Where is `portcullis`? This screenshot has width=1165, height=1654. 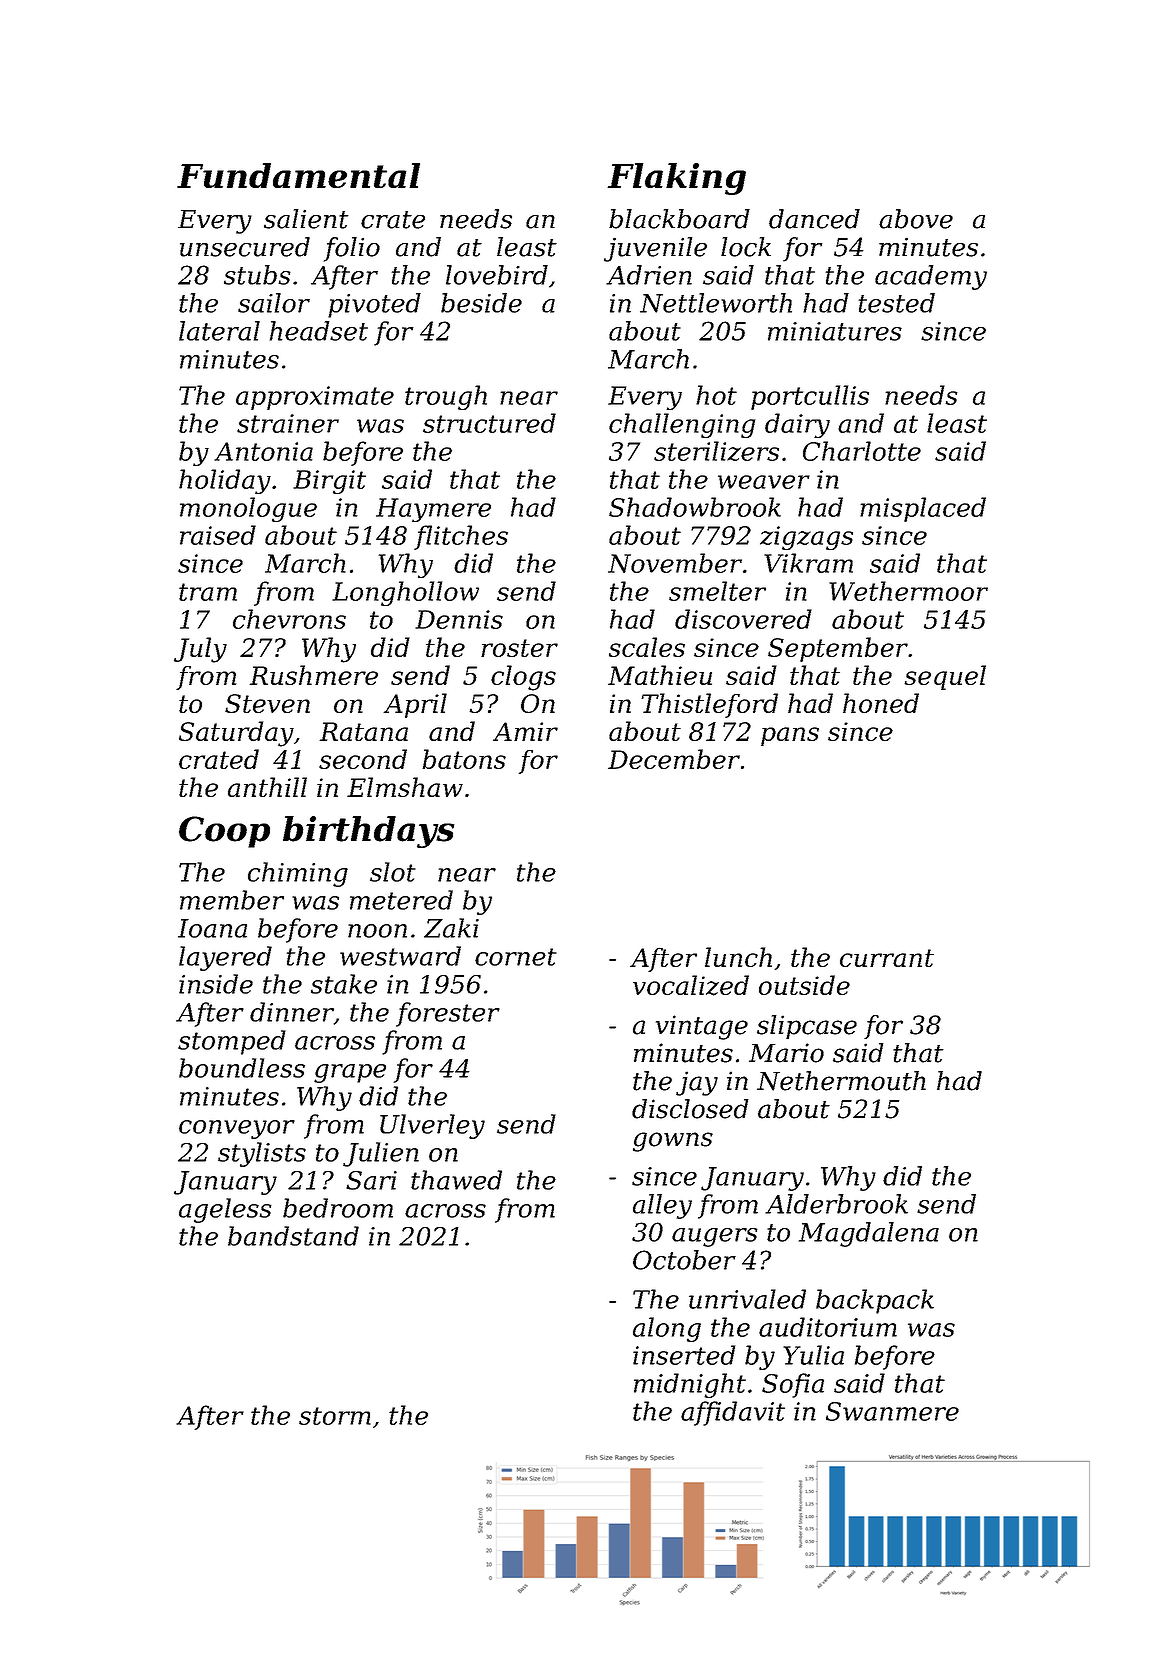
portcullis is located at coordinates (810, 397).
